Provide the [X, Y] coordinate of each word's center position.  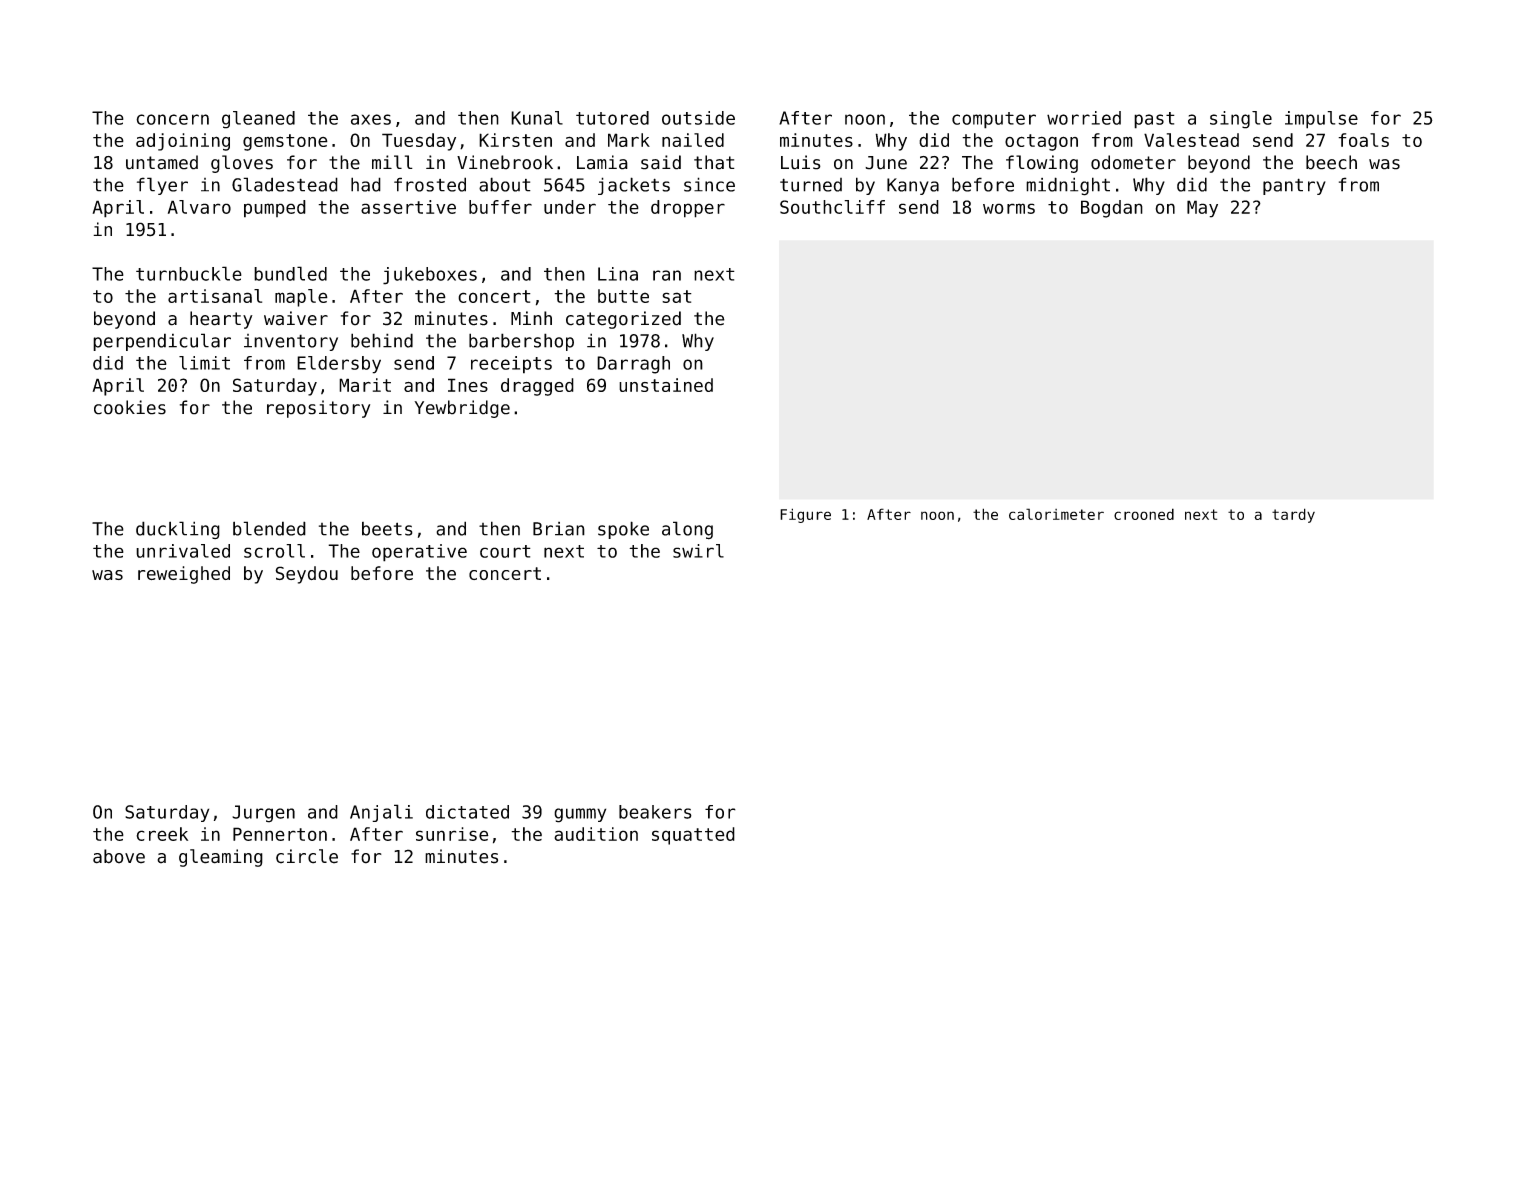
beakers [655, 812]
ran [667, 275]
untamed [162, 162]
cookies [130, 407]
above [119, 856]
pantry [1294, 186]
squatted [693, 836]
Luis [801, 162]
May [1202, 209]
